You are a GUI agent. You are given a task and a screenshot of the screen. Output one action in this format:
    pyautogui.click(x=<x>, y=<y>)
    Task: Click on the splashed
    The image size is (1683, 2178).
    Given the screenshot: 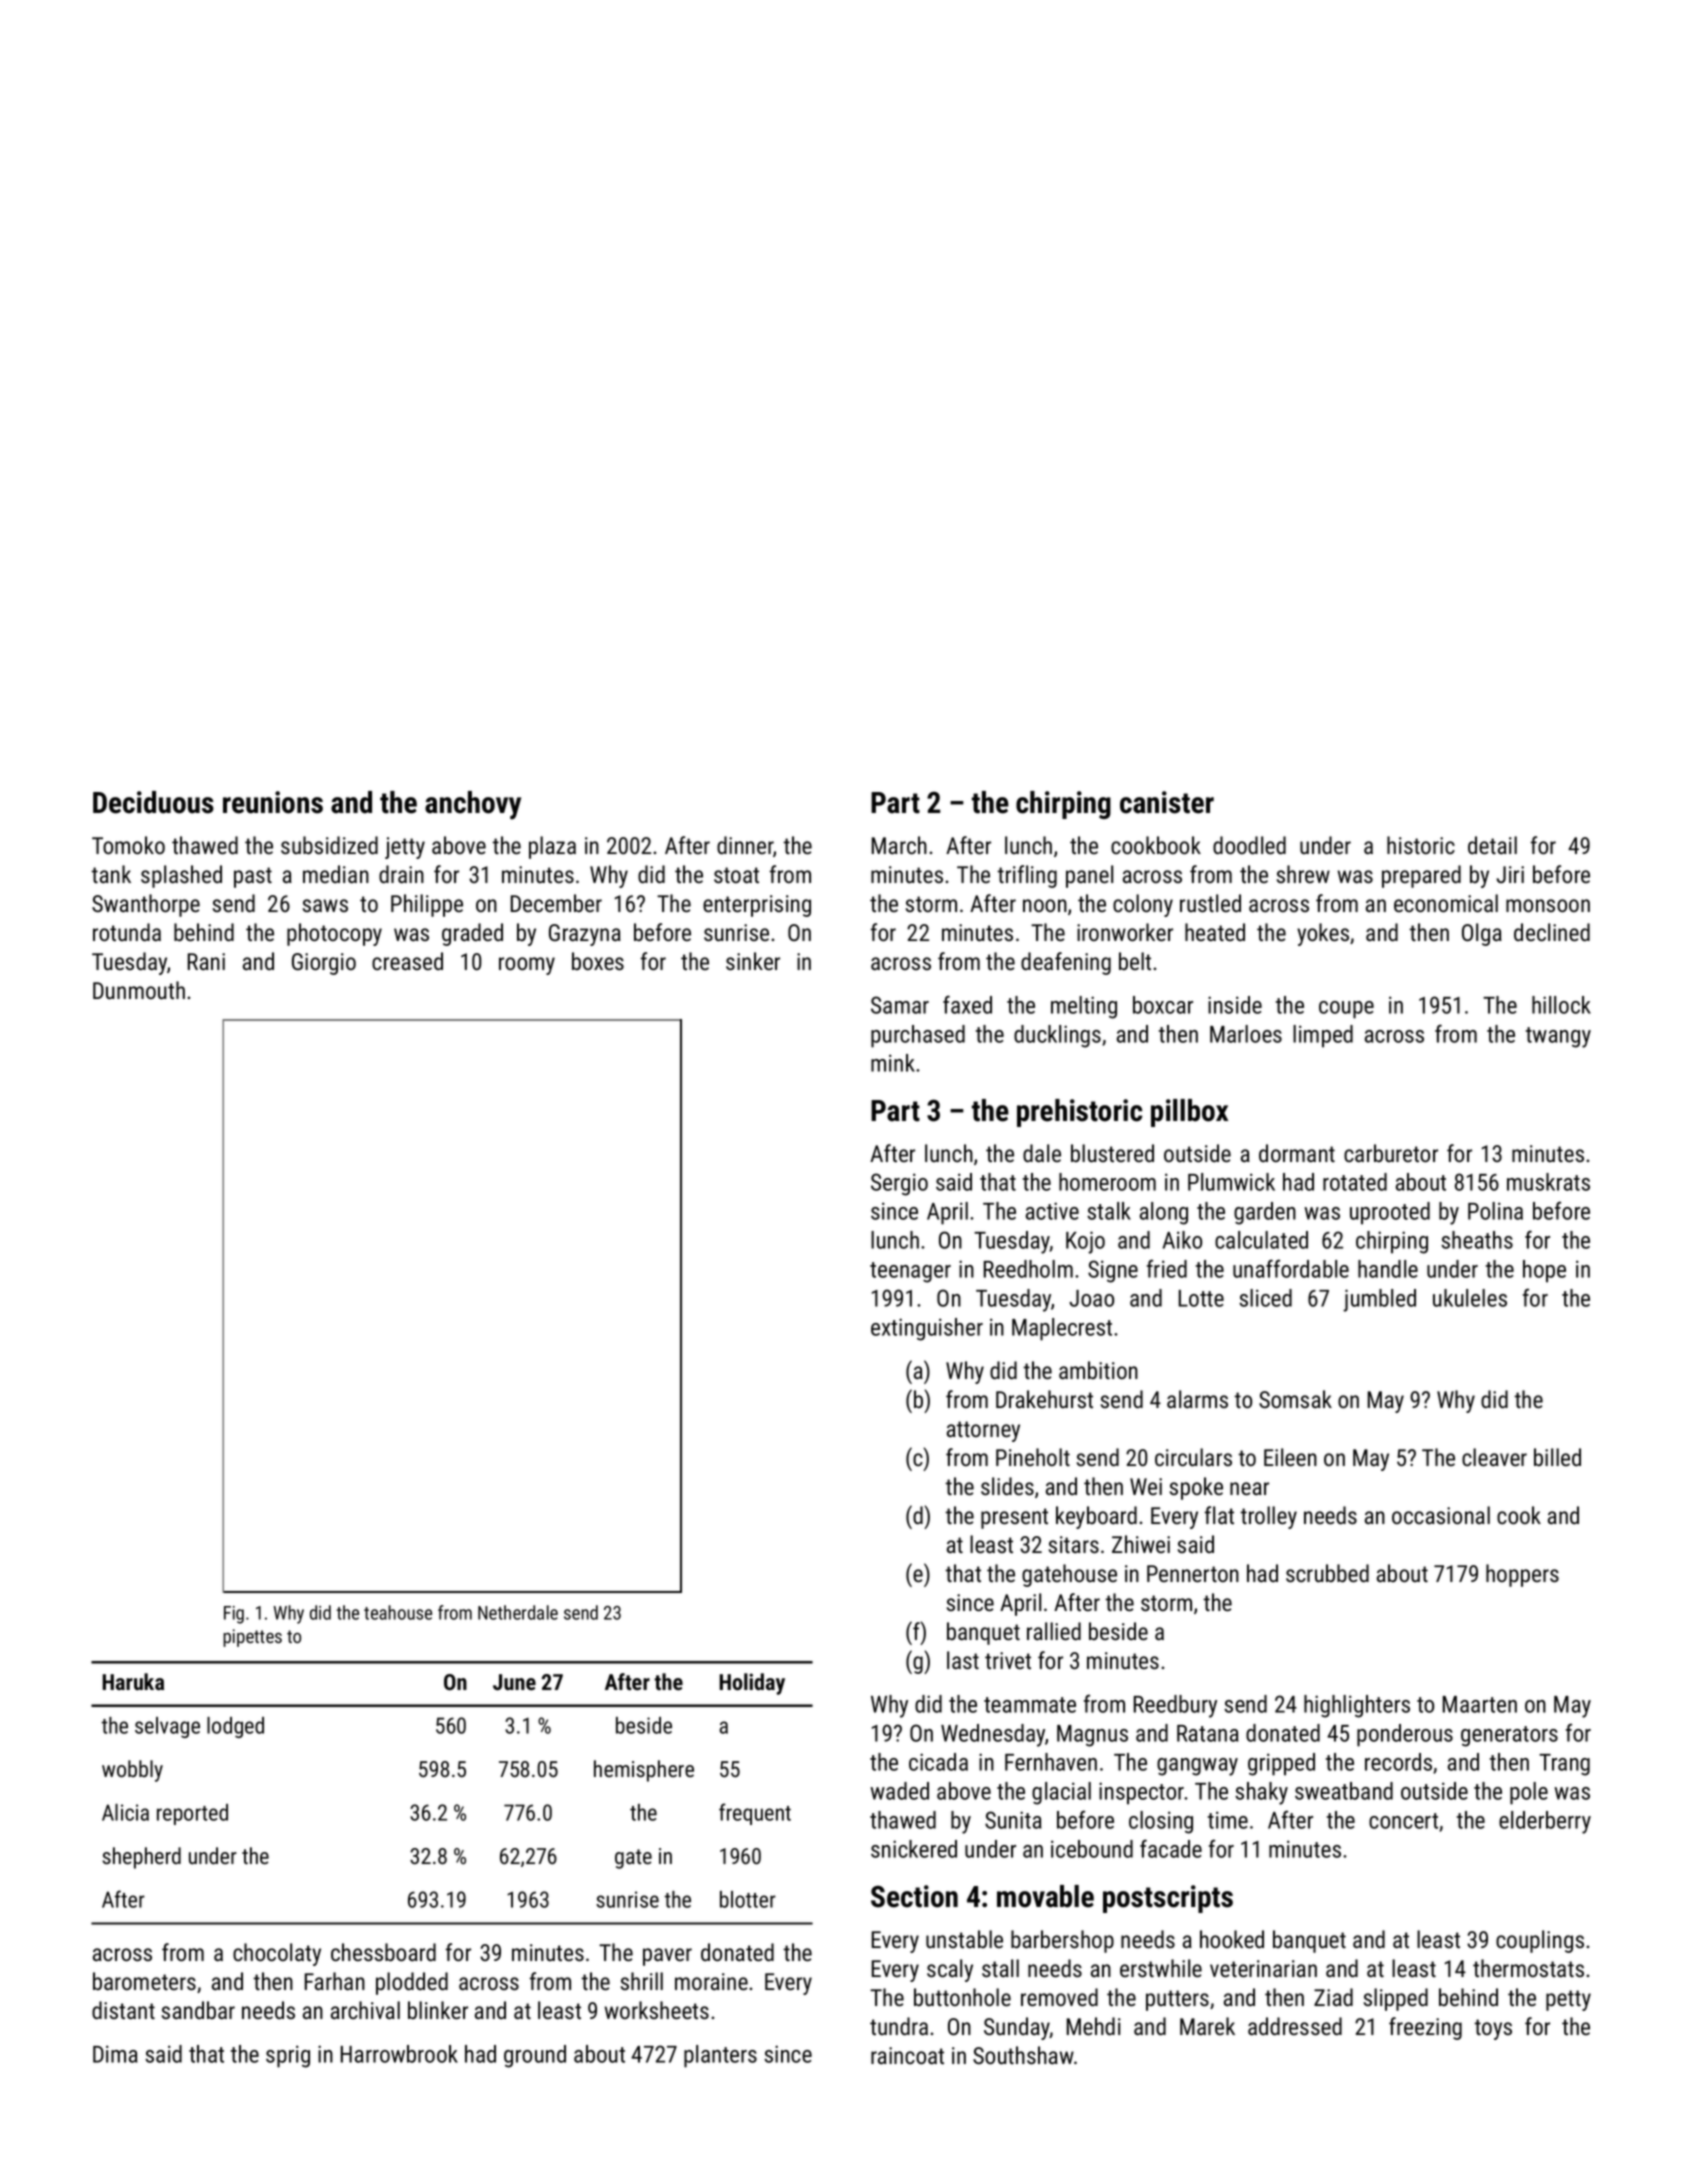 What is the action you would take?
    pyautogui.click(x=181, y=876)
